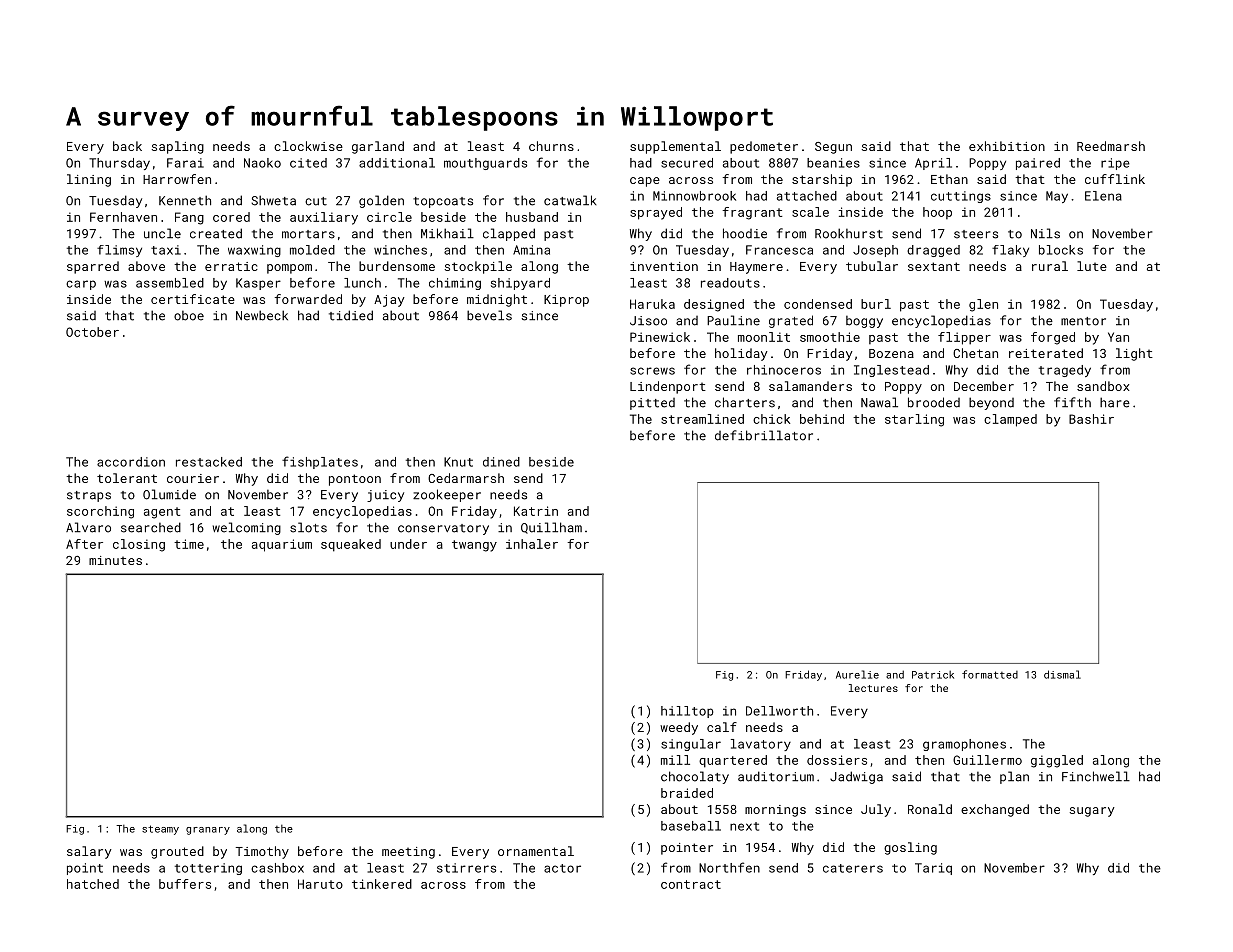 The width and height of the screenshot is (1233, 952). I want to click on tinkered, so click(382, 884).
